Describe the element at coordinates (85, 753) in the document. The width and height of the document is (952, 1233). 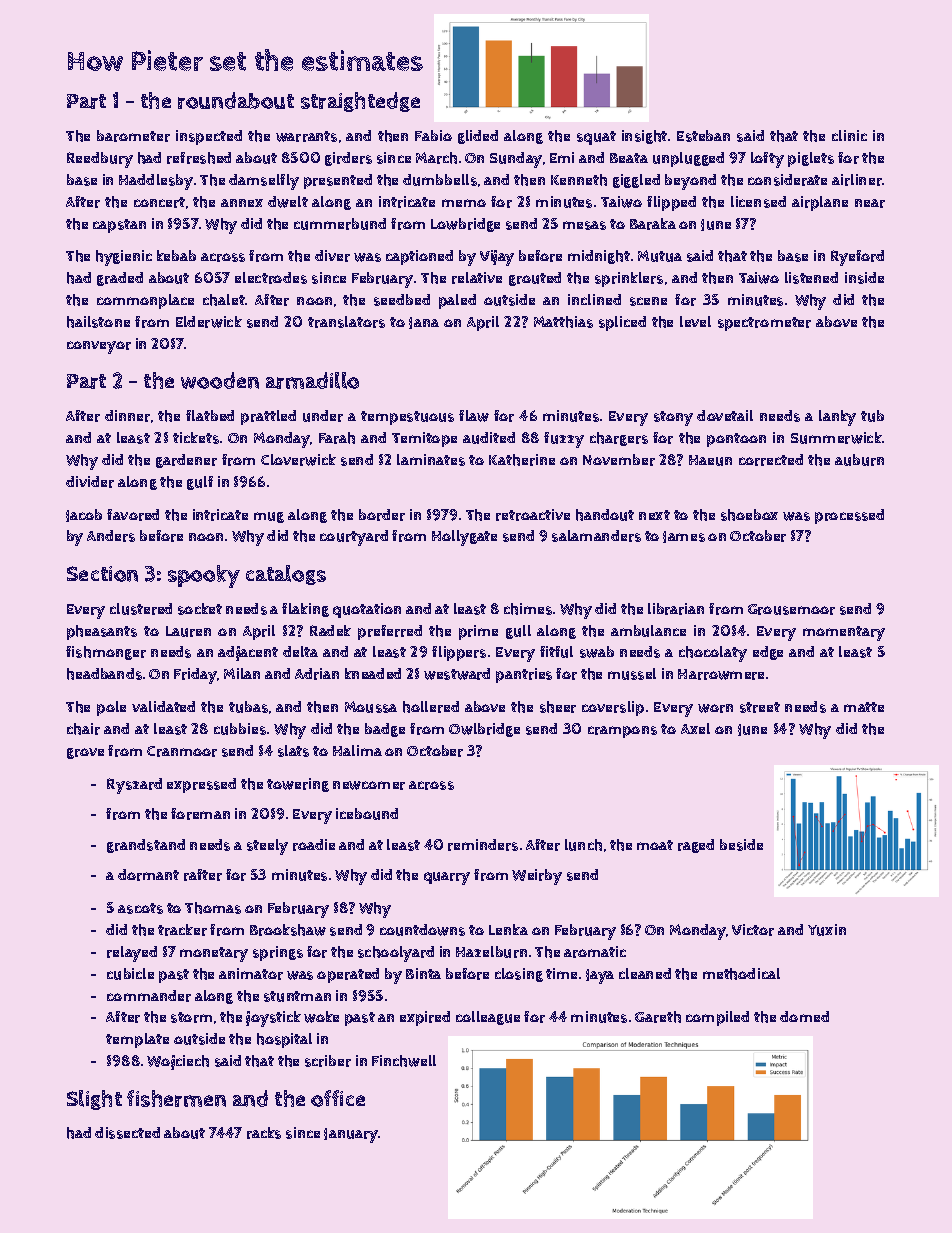
I see `grove` at that location.
